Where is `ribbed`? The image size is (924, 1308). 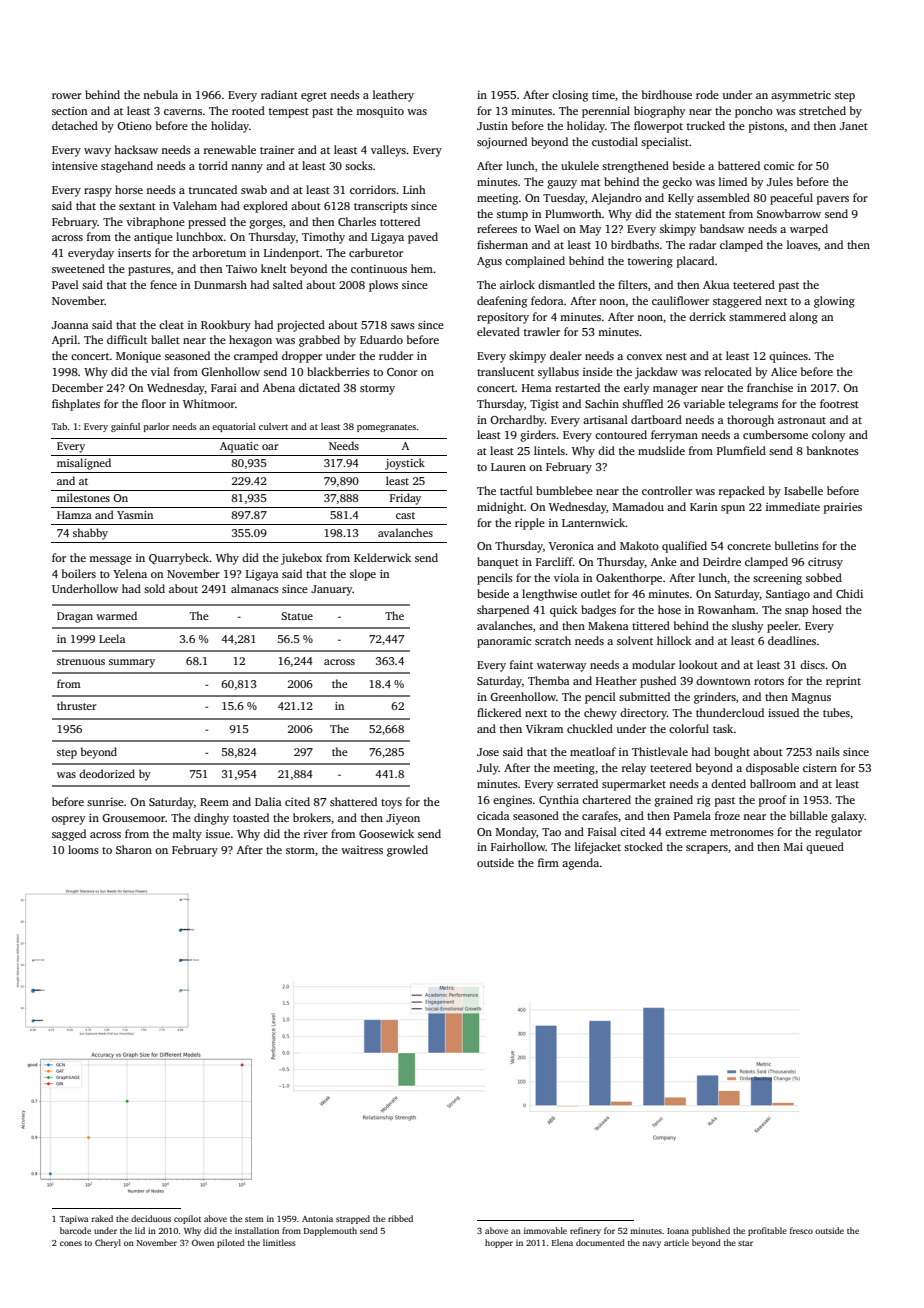 ribbed is located at coordinates (400, 1218).
